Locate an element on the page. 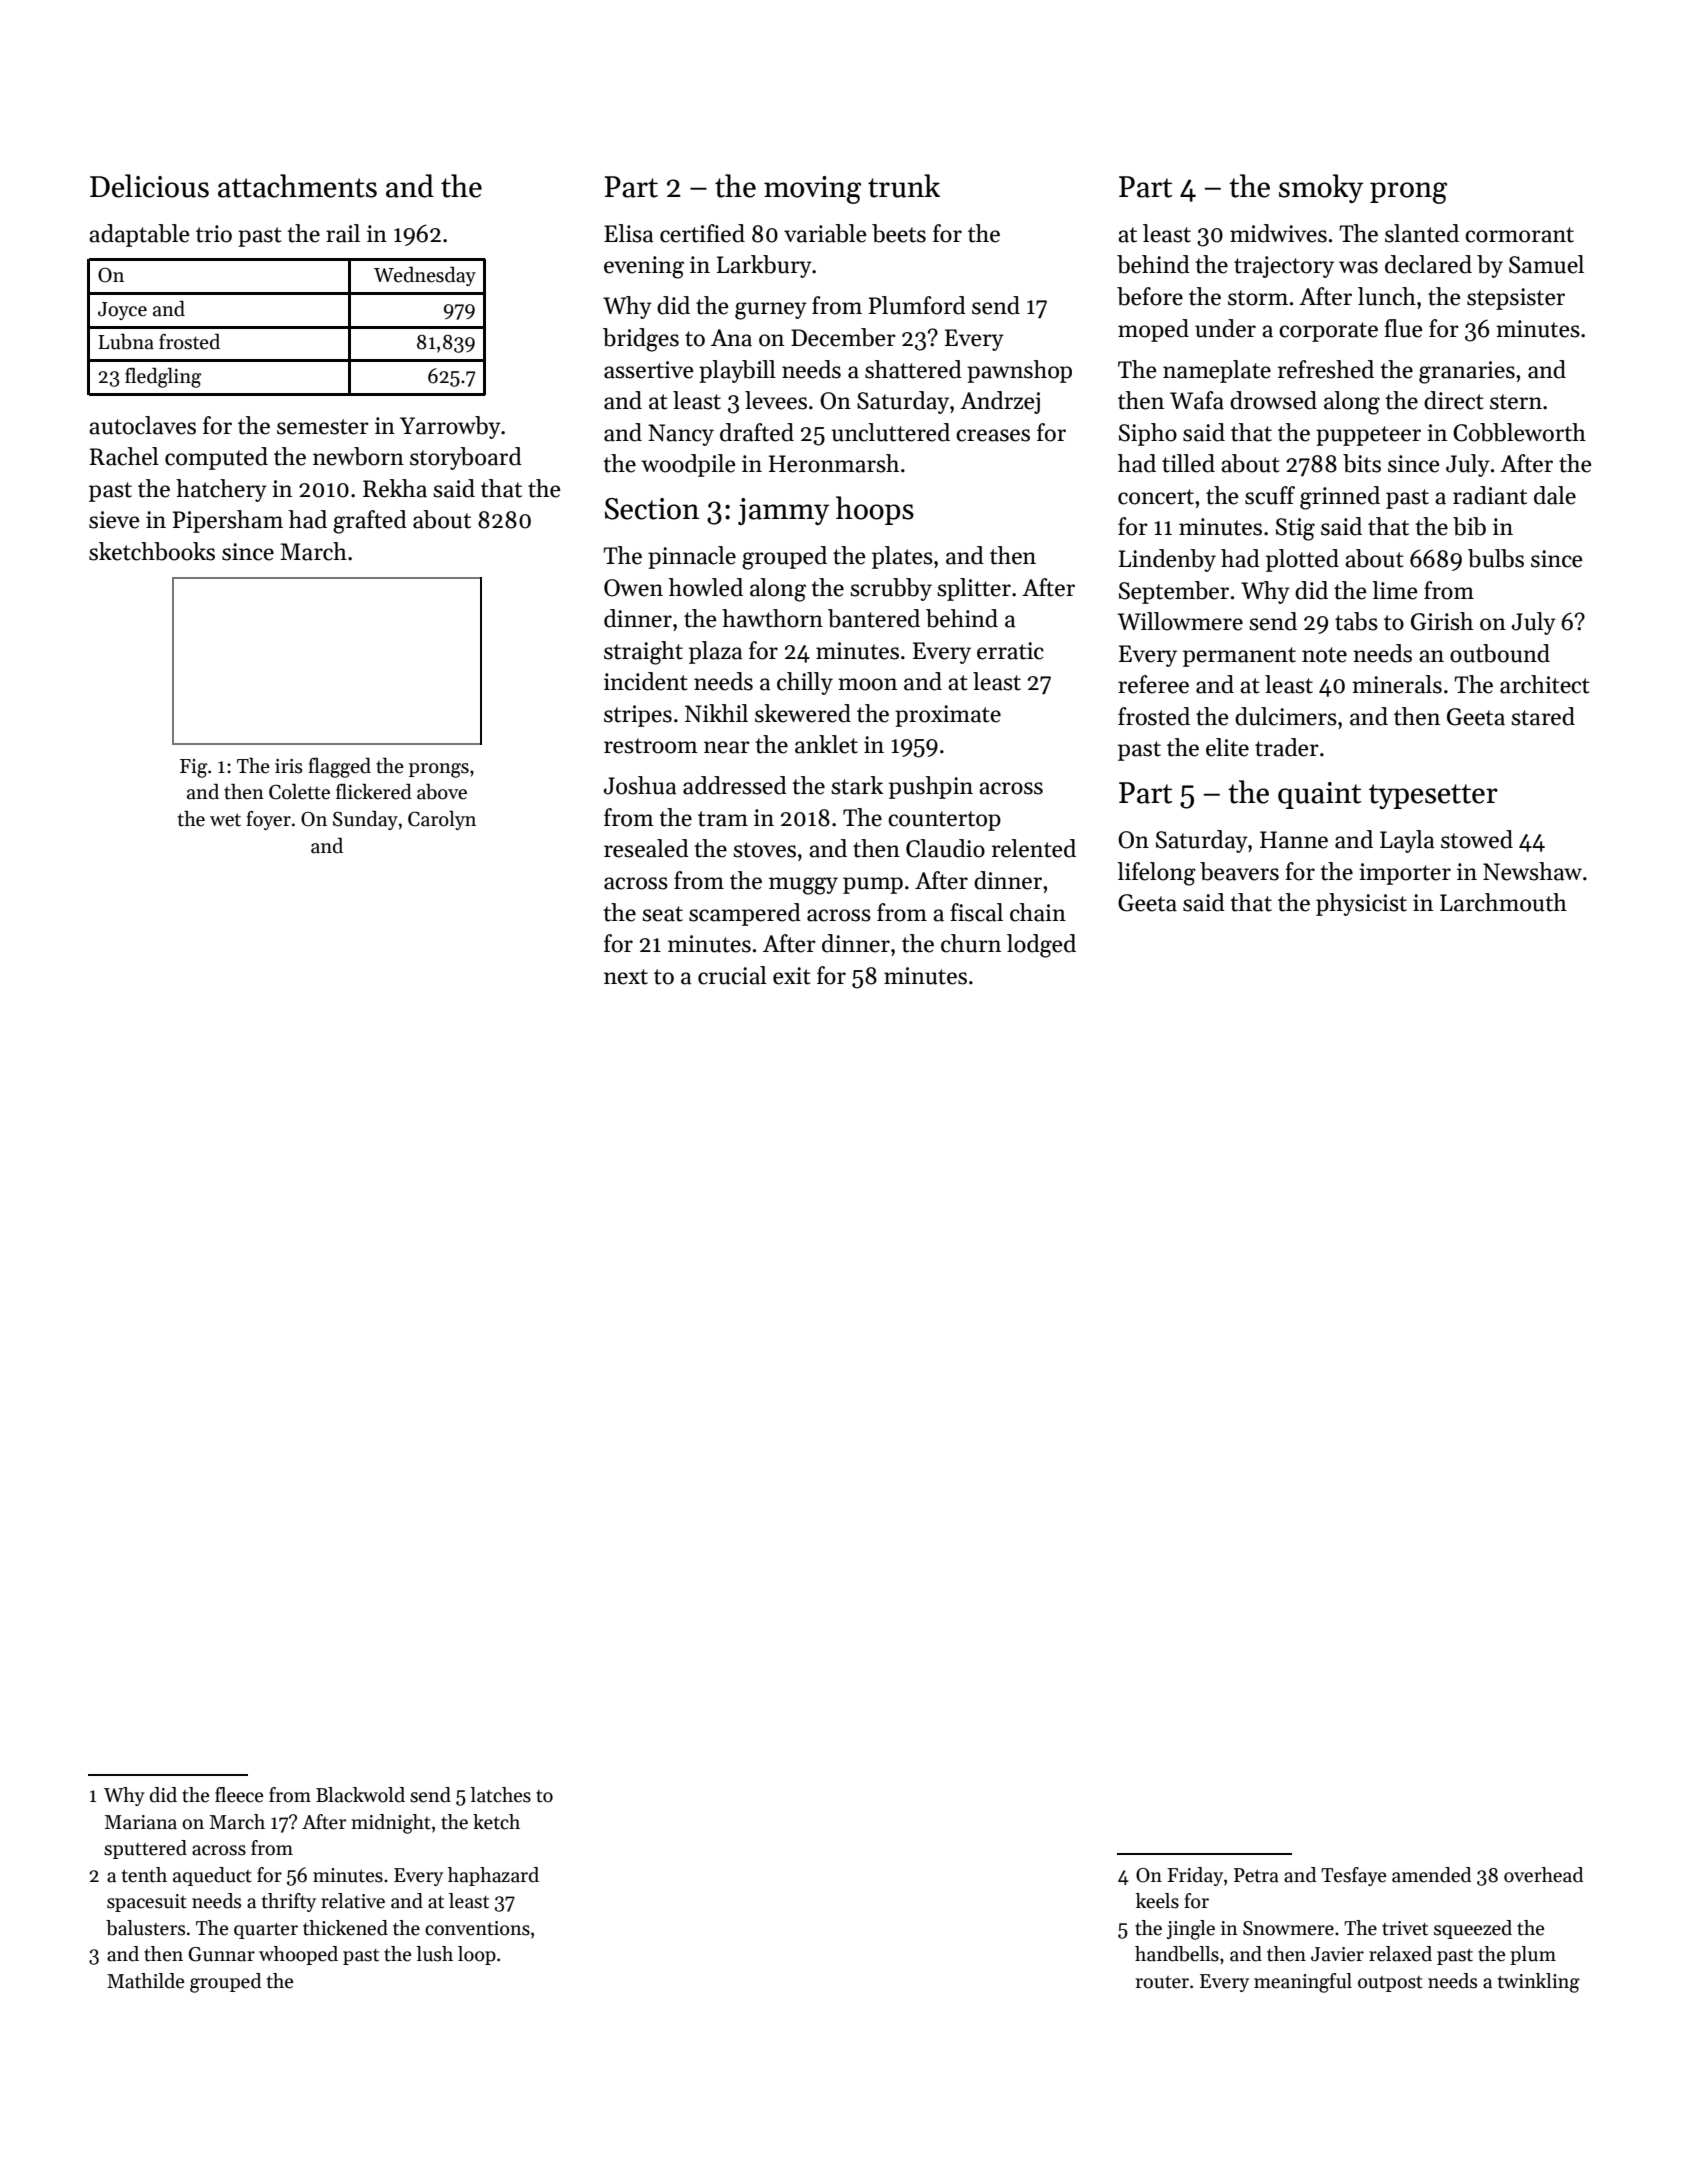  splitter is located at coordinates (974, 589).
